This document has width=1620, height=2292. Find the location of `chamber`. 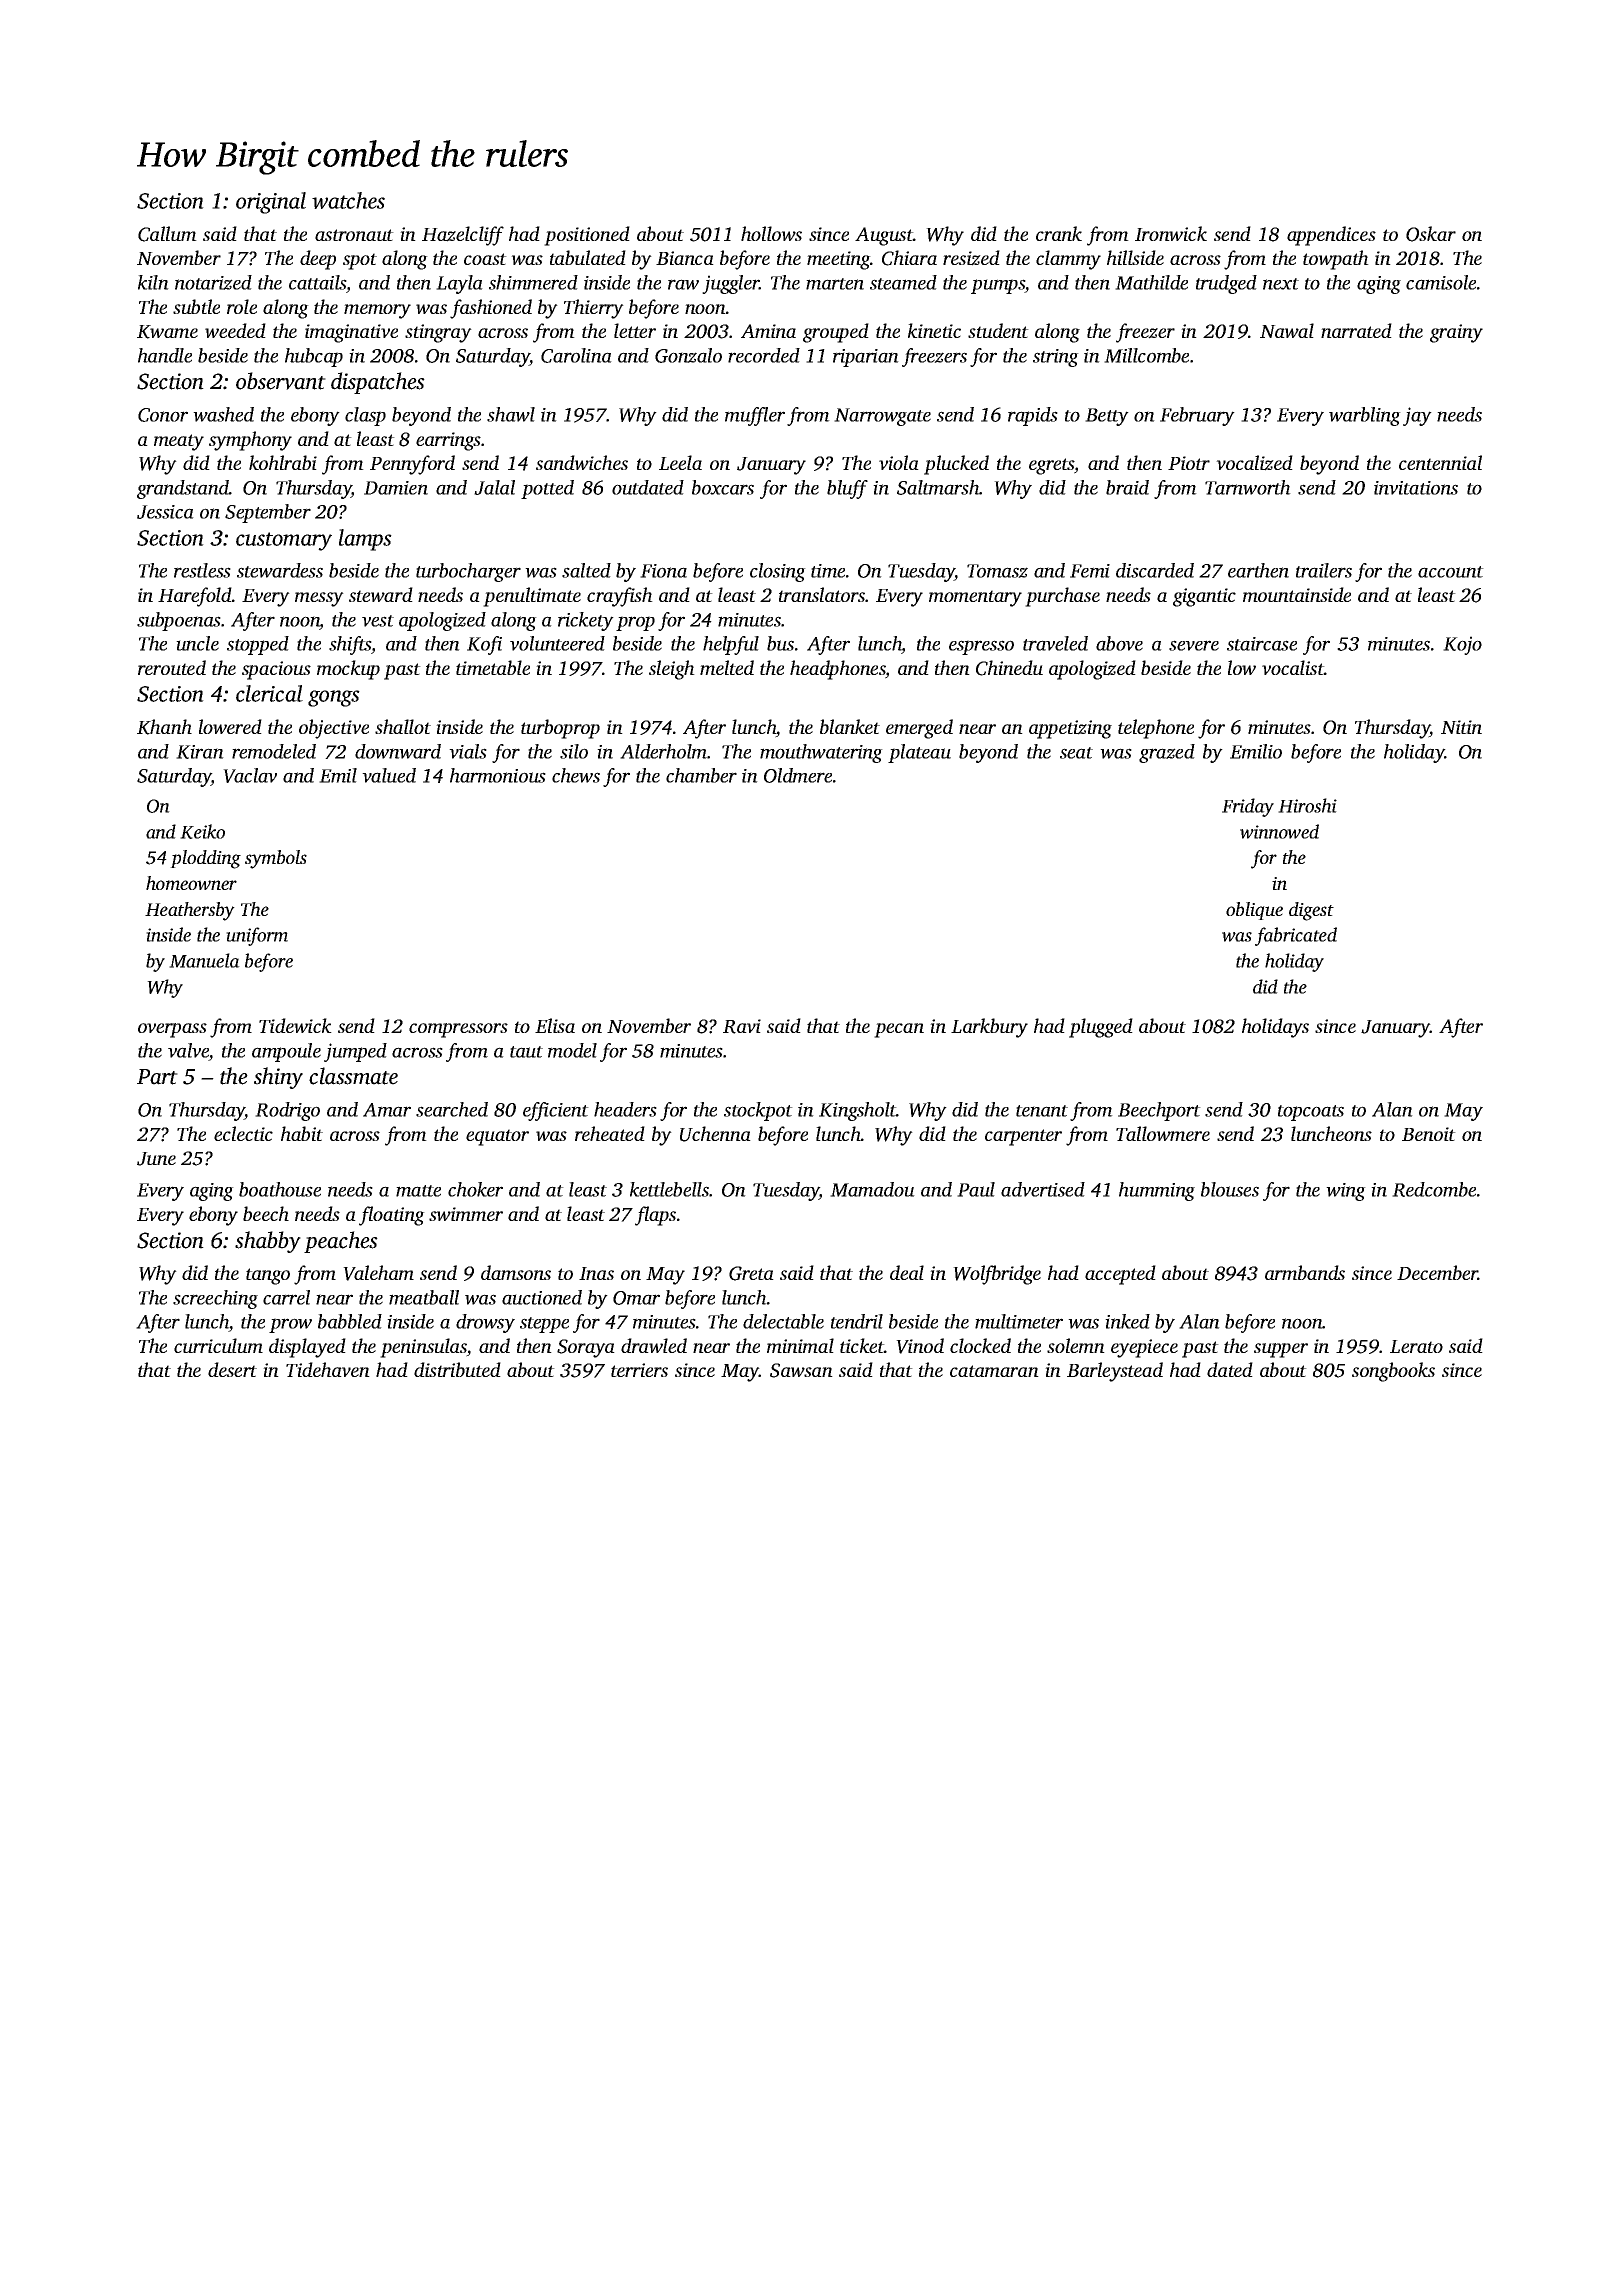

chamber is located at coordinates (701, 775).
